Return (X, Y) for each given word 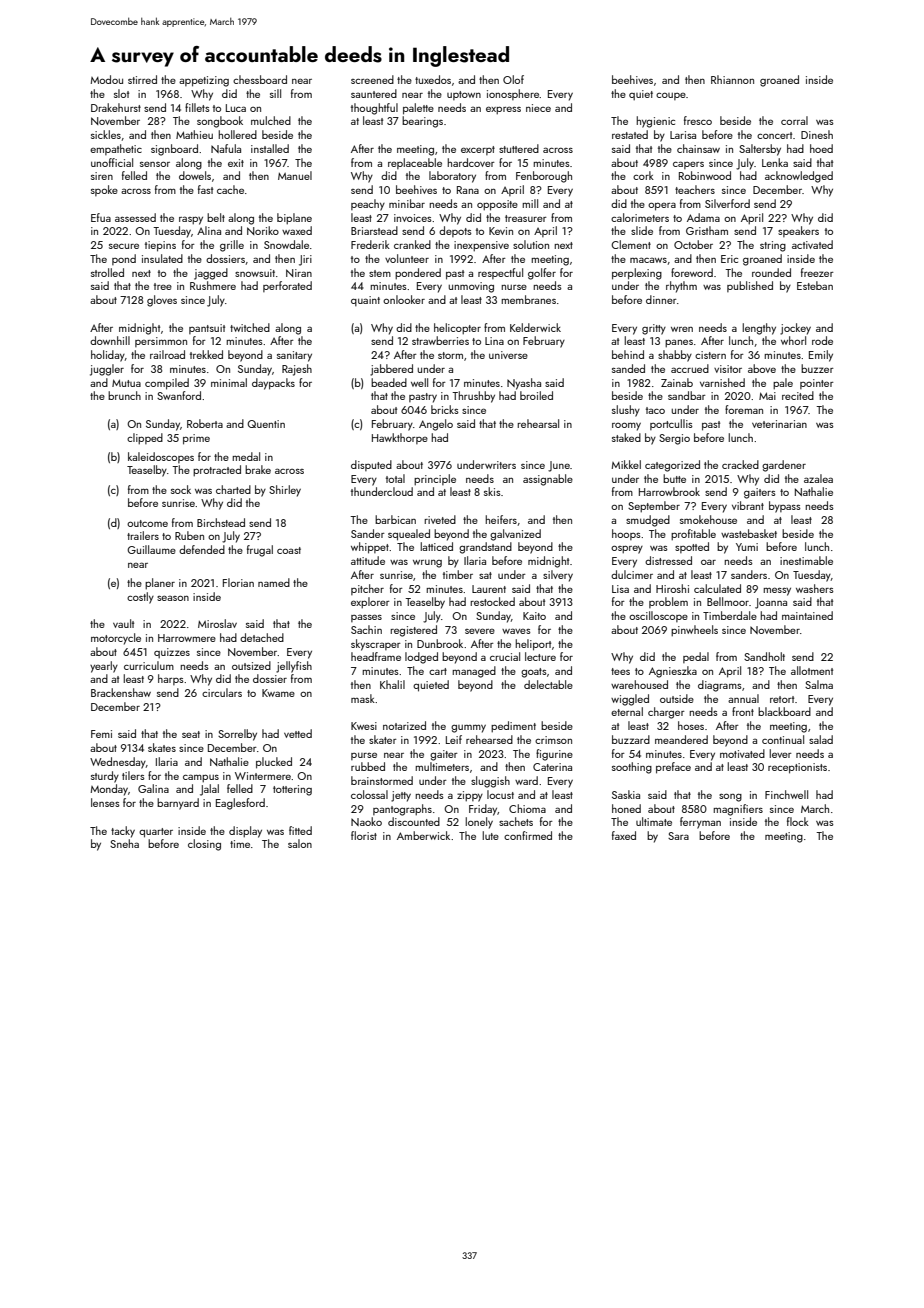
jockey (795, 329)
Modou (106, 79)
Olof (513, 79)
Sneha (124, 843)
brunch (124, 395)
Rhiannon (732, 79)
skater (383, 739)
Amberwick (423, 835)
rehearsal (538, 423)
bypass (785, 507)
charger (666, 713)
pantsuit (207, 329)
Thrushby (473, 397)
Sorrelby (237, 735)
